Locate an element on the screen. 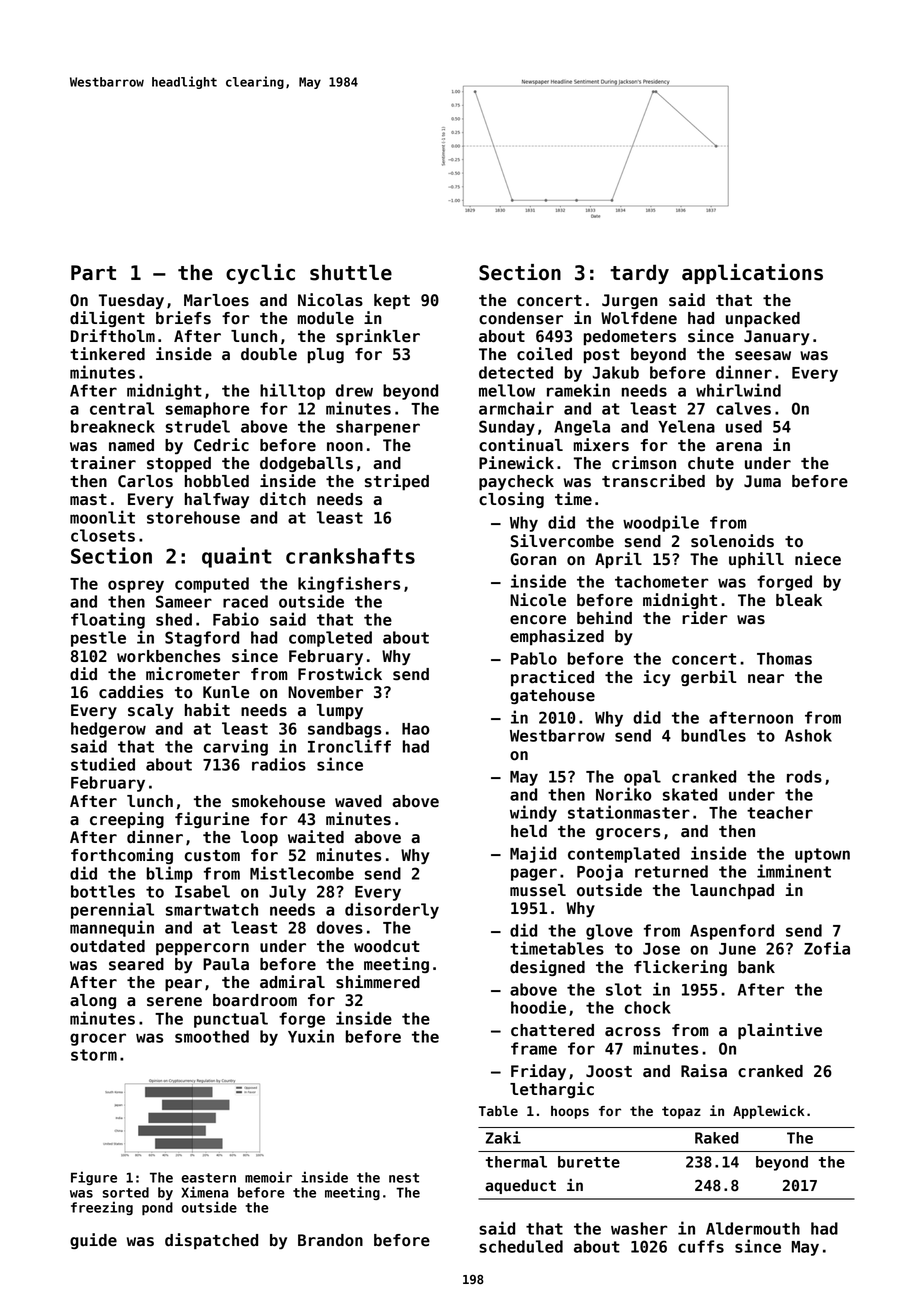 This screenshot has height=1314, width=924. niece is located at coordinates (818, 559).
